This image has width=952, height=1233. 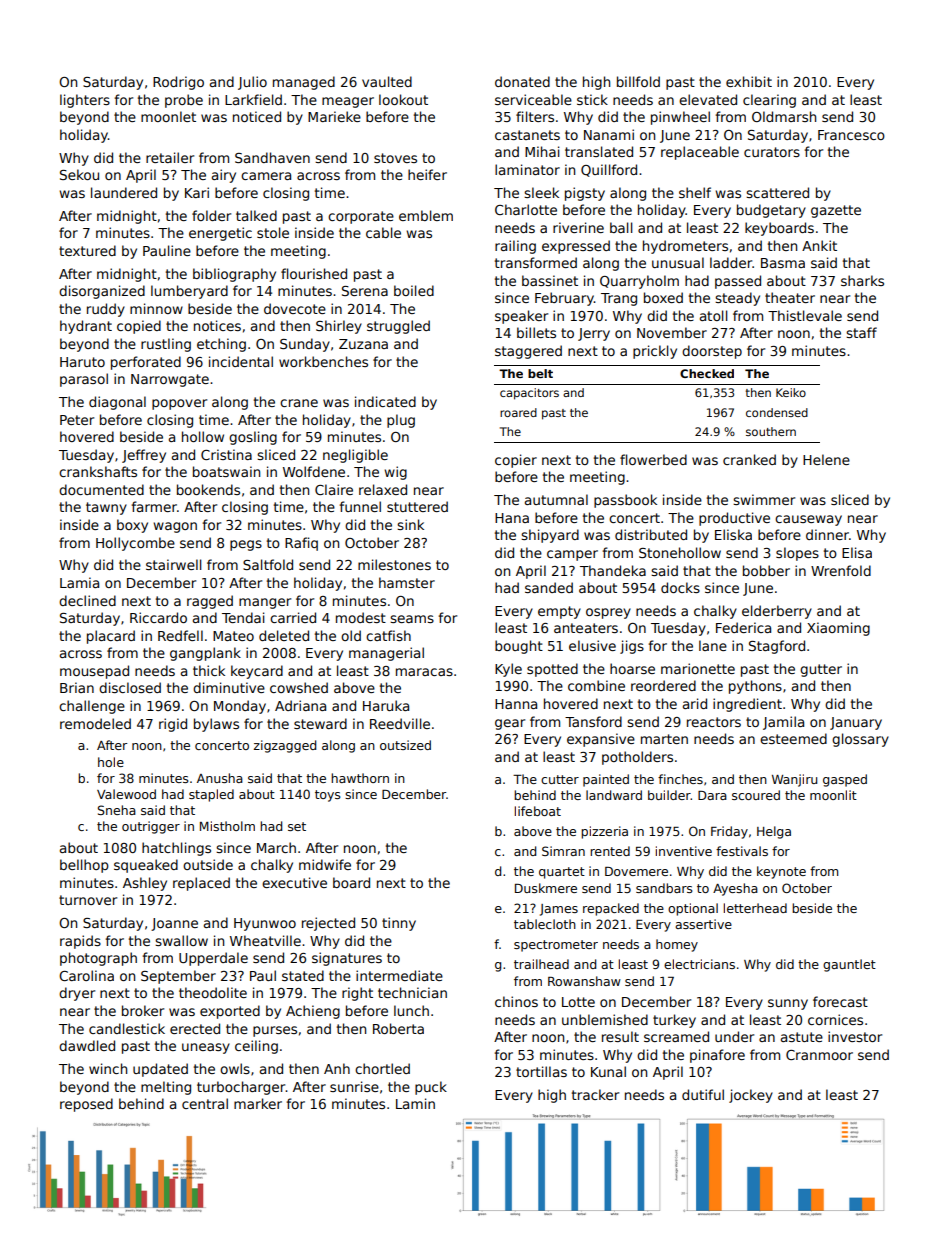 I want to click on Mateo, so click(x=233, y=636).
